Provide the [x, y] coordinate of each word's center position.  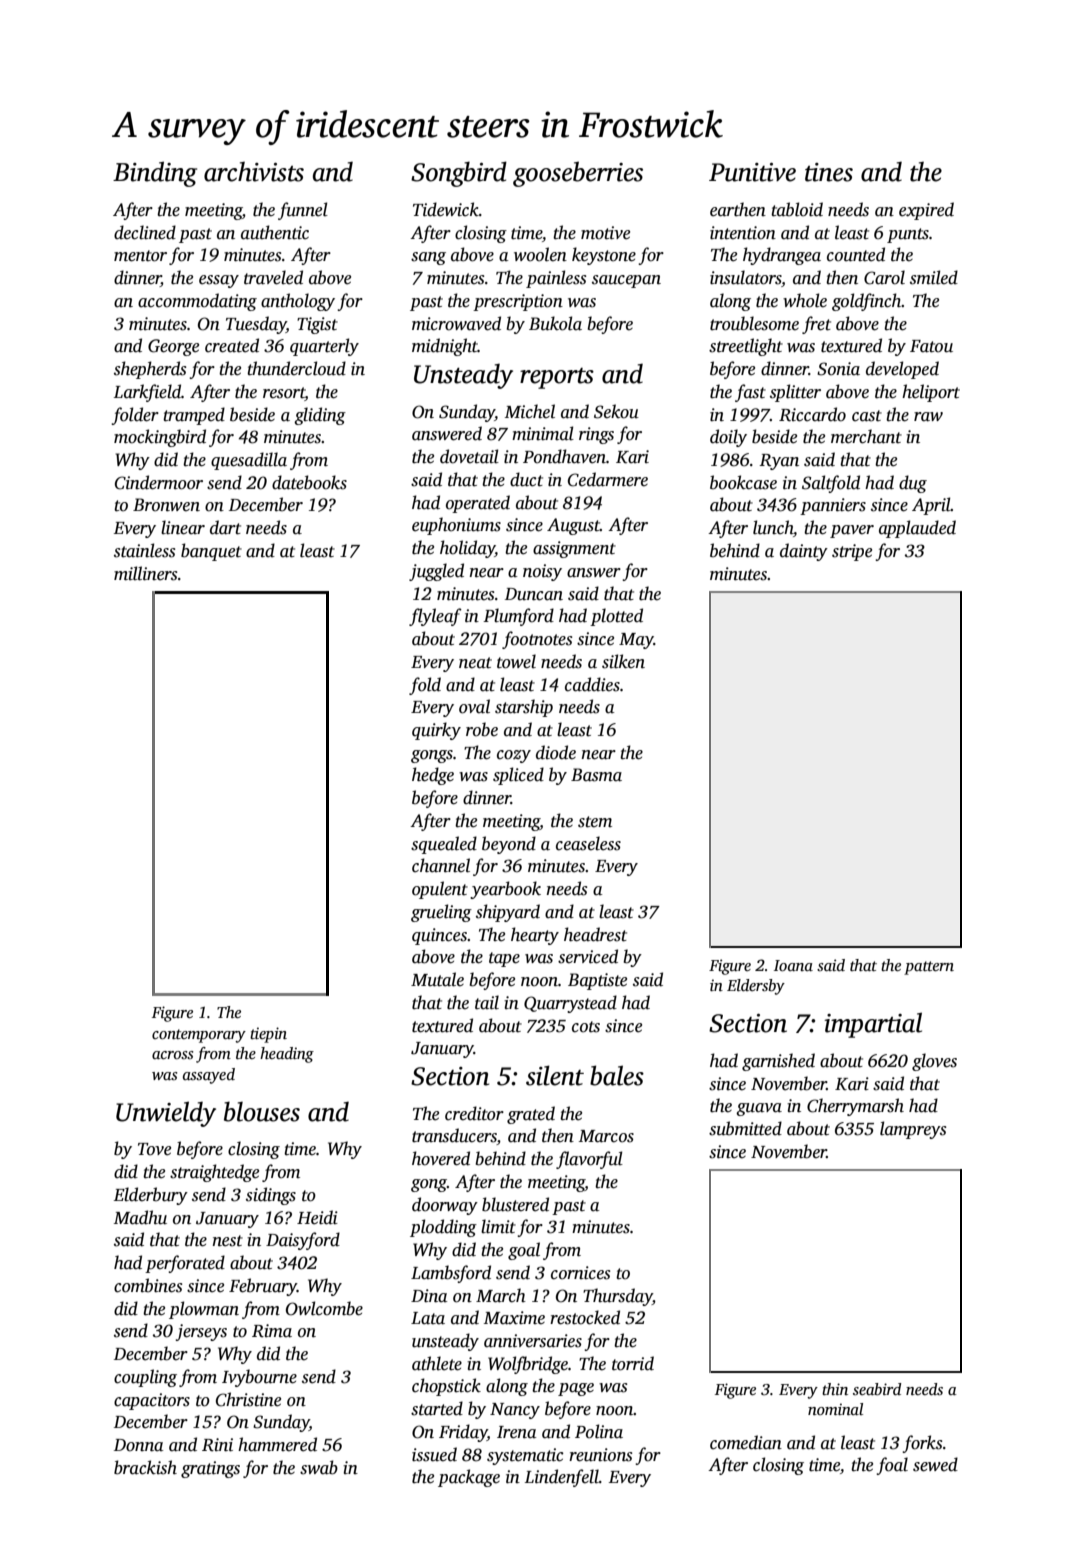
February [263, 1287]
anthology [298, 302]
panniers [833, 506]
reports [557, 378]
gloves [934, 1062]
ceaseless [588, 843]
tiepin [268, 1035]
